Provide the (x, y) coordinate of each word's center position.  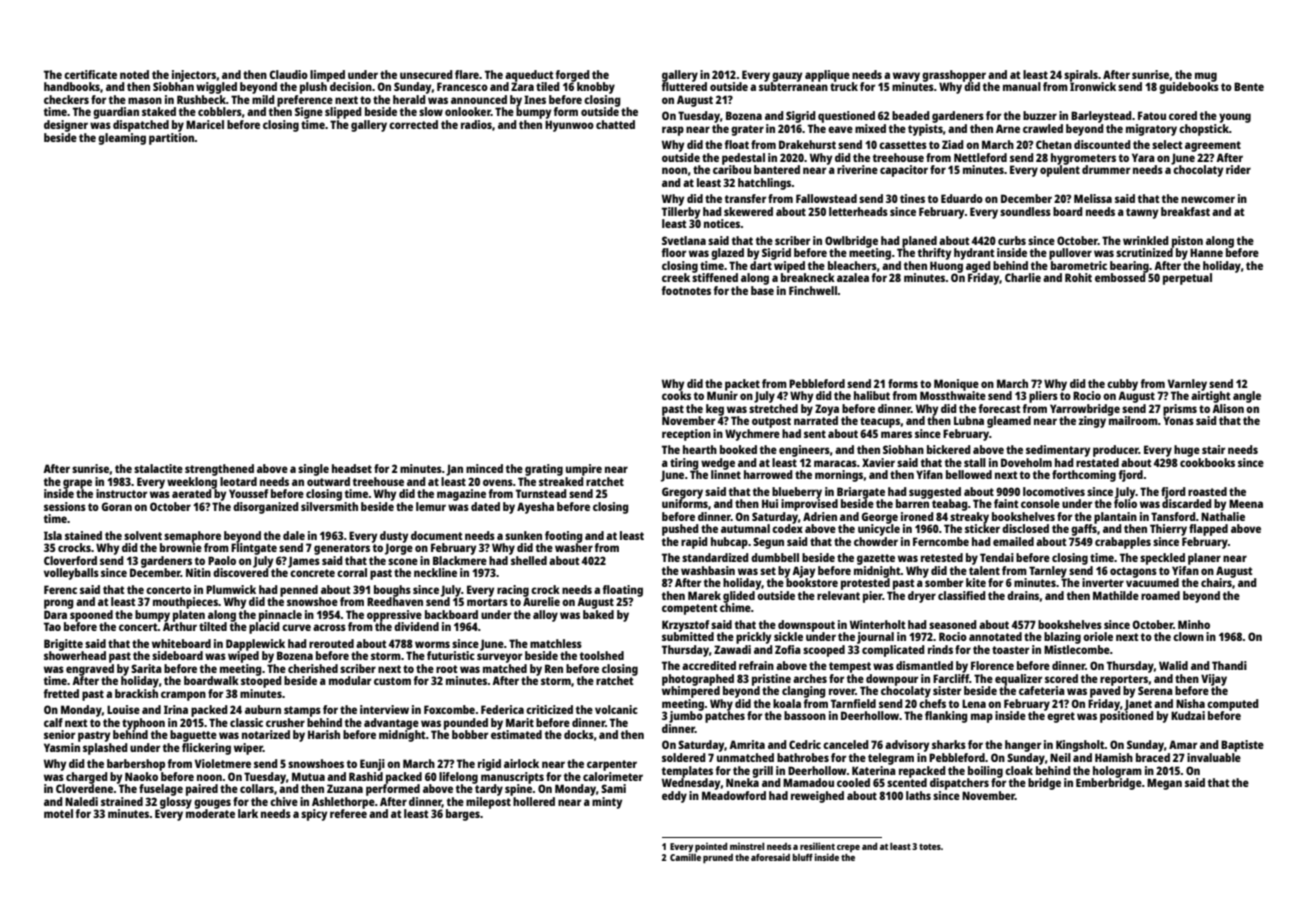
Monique (956, 385)
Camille (685, 857)
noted (134, 74)
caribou (732, 169)
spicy (314, 815)
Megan (1164, 784)
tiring (684, 464)
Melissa (1093, 198)
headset (352, 468)
